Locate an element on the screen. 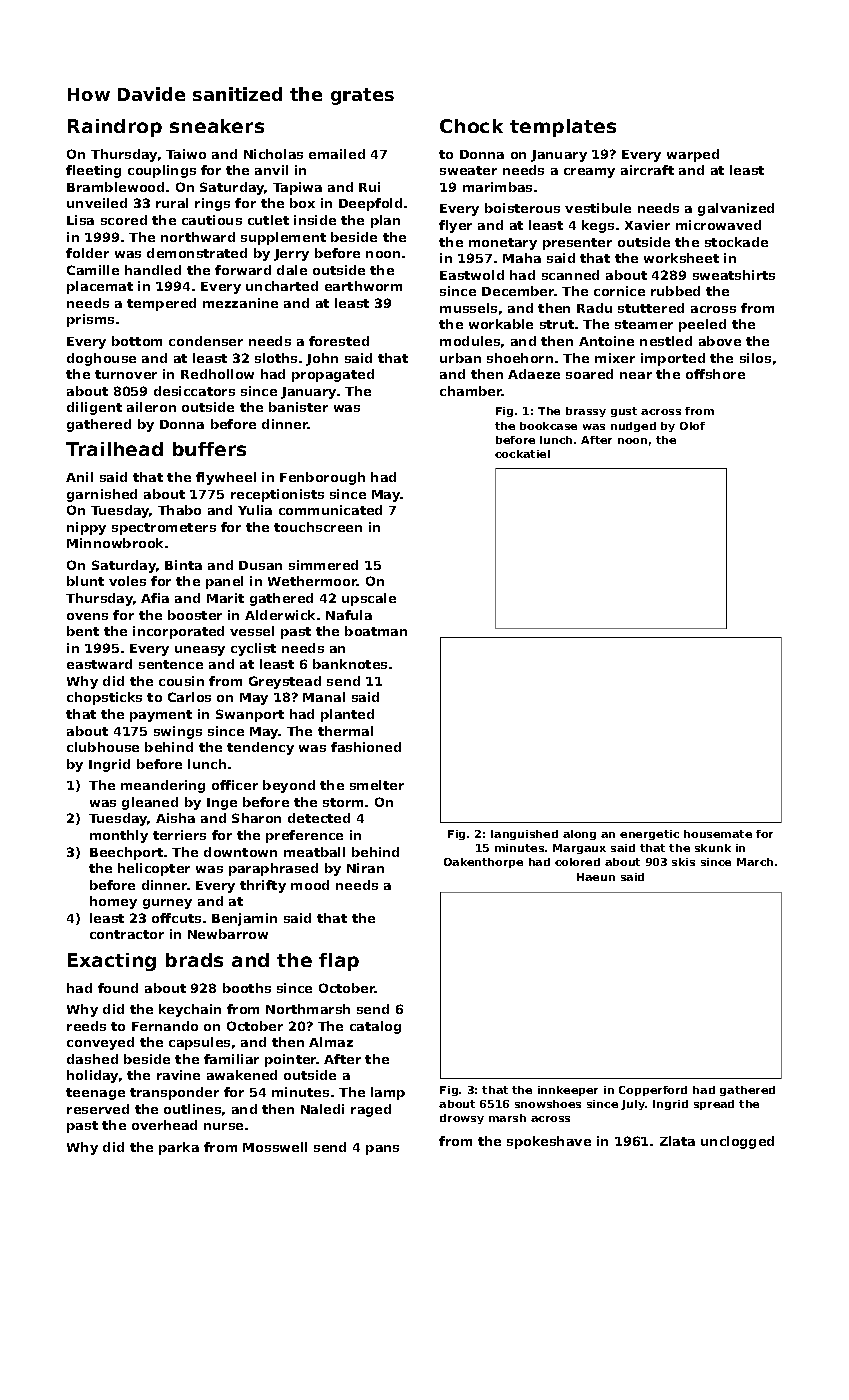 This screenshot has height=1400, width=849. drowsy is located at coordinates (462, 1119).
